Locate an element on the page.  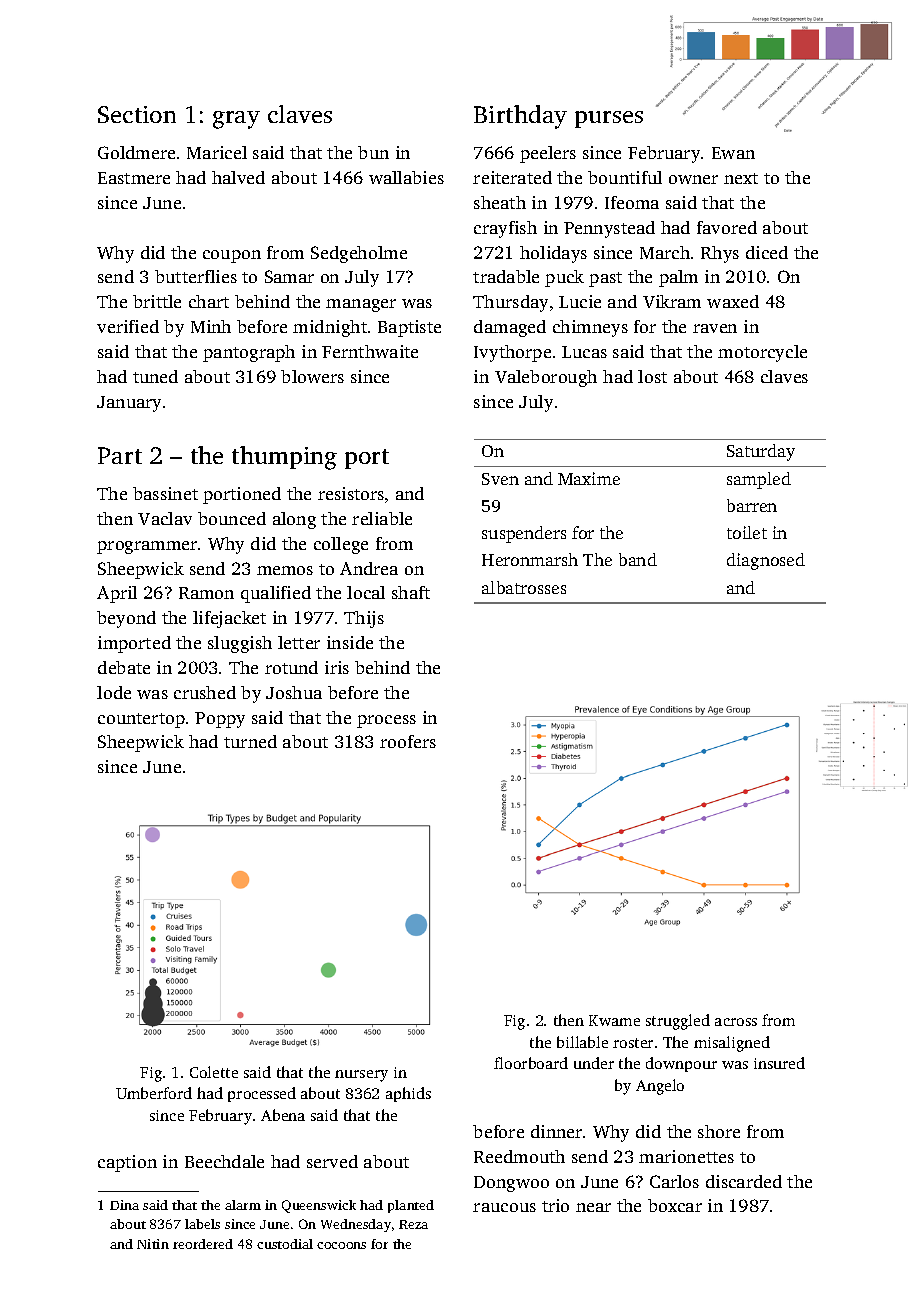
sampled is located at coordinates (759, 480).
